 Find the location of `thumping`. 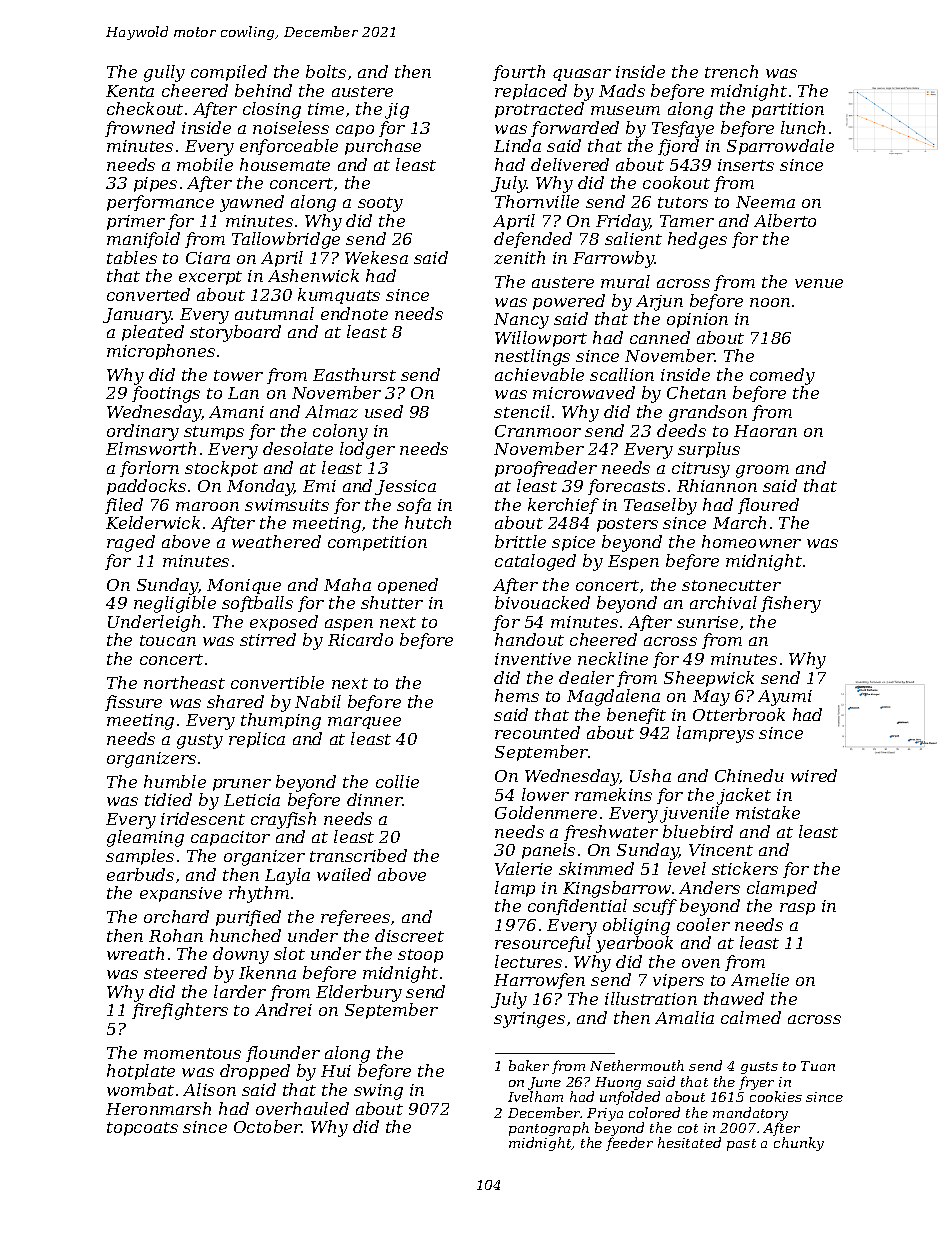

thumping is located at coordinates (281, 721).
